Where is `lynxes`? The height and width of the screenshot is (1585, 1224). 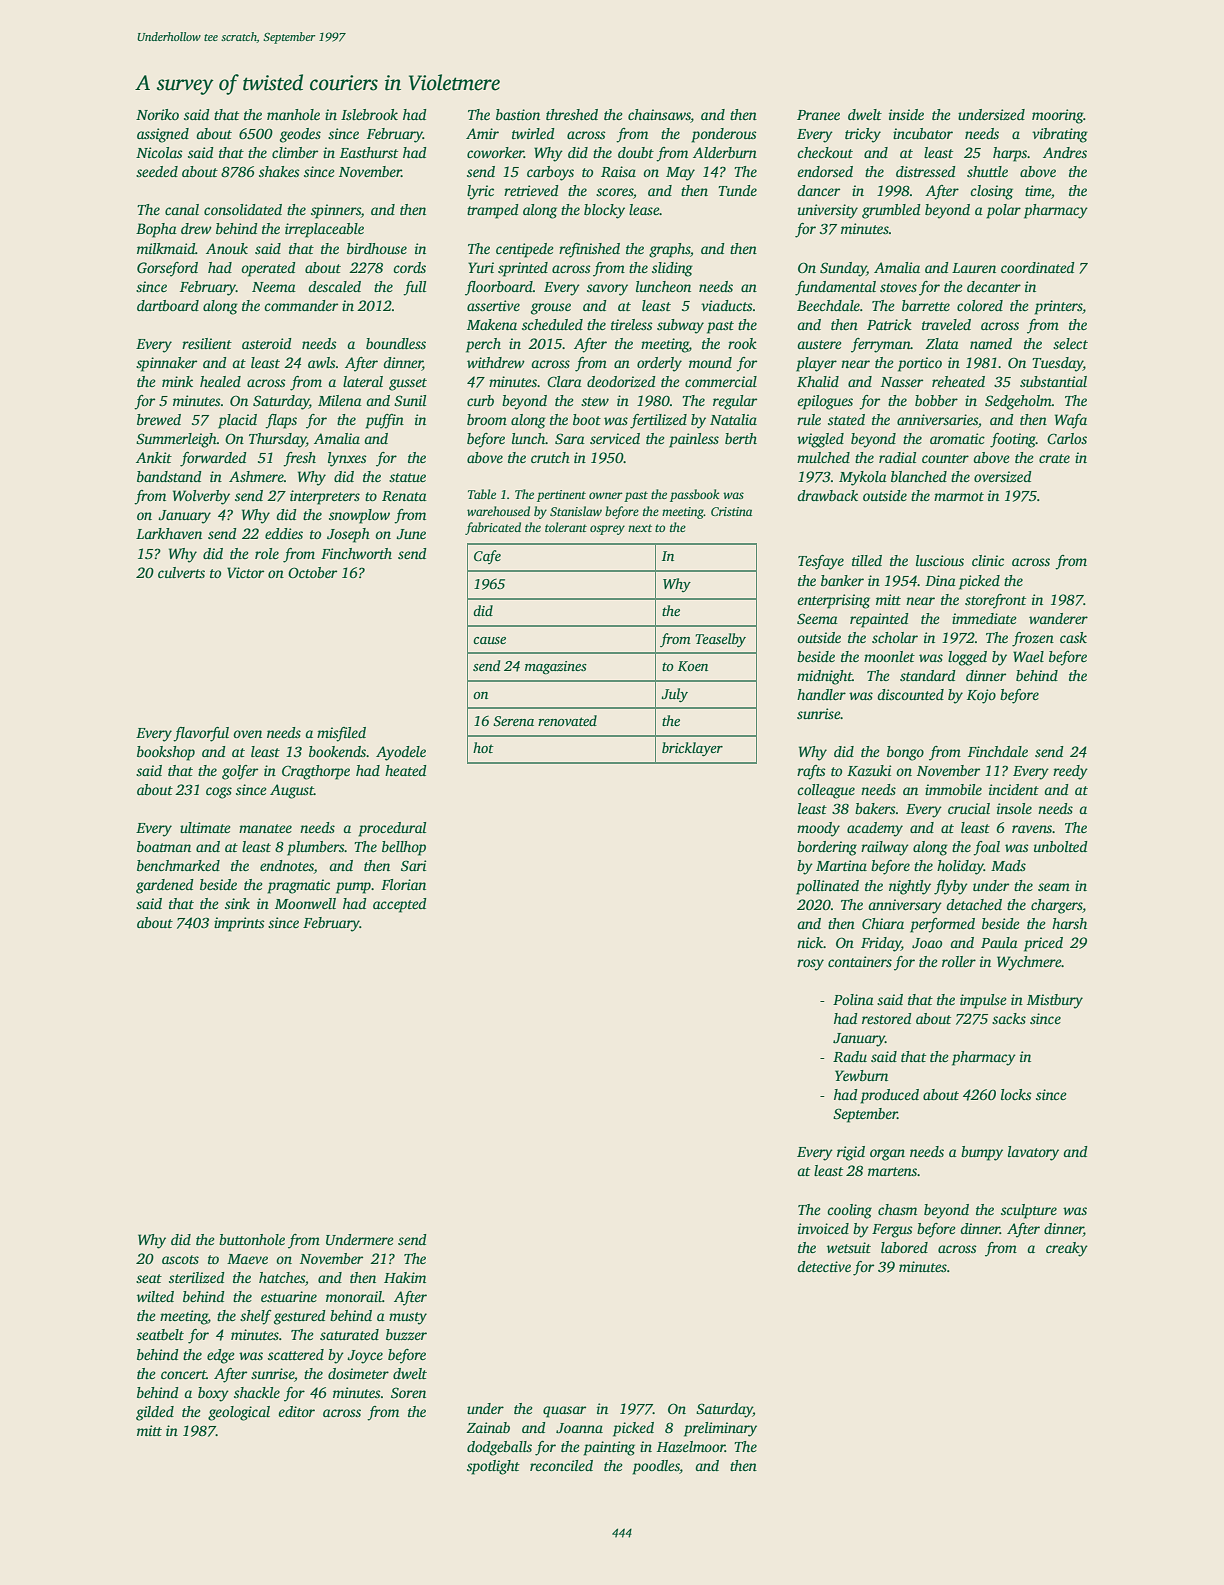 lynxes is located at coordinates (347, 459).
